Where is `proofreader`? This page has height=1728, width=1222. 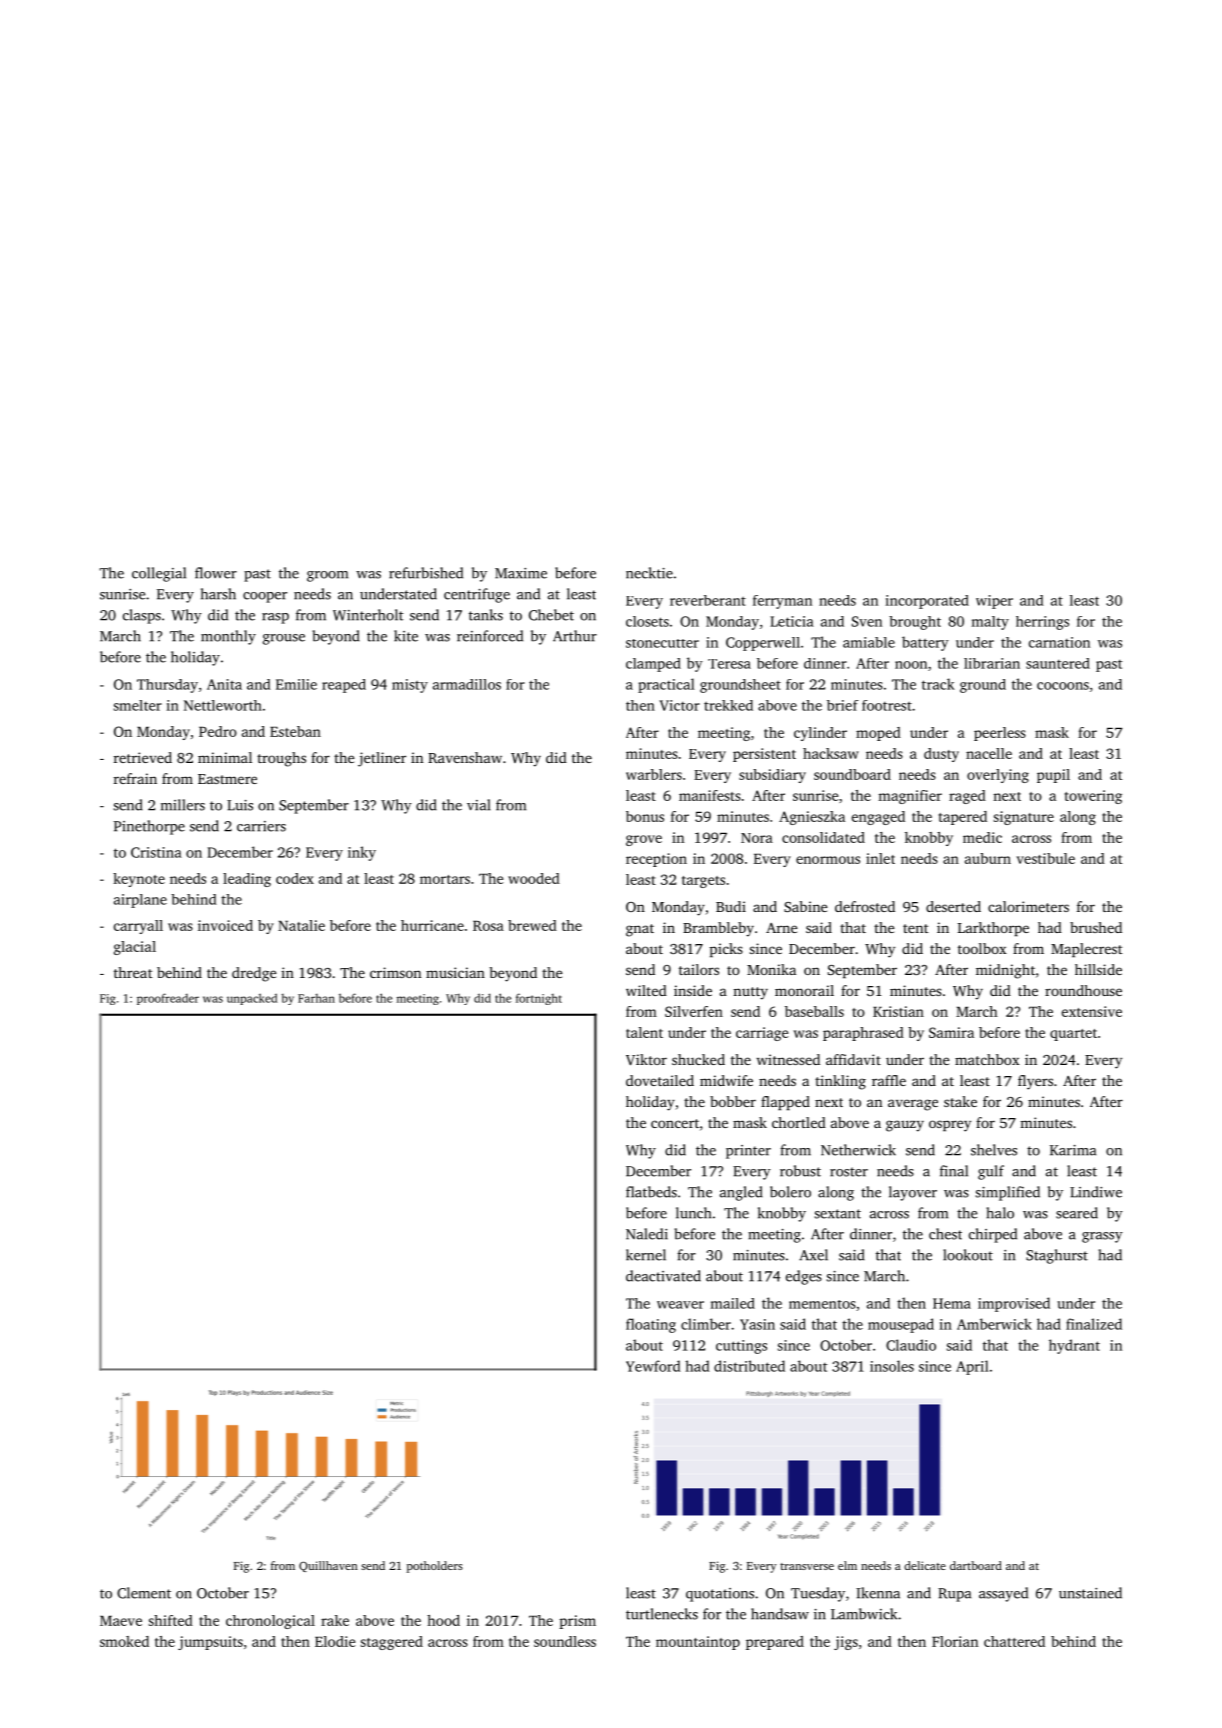
proofreader is located at coordinates (168, 999).
